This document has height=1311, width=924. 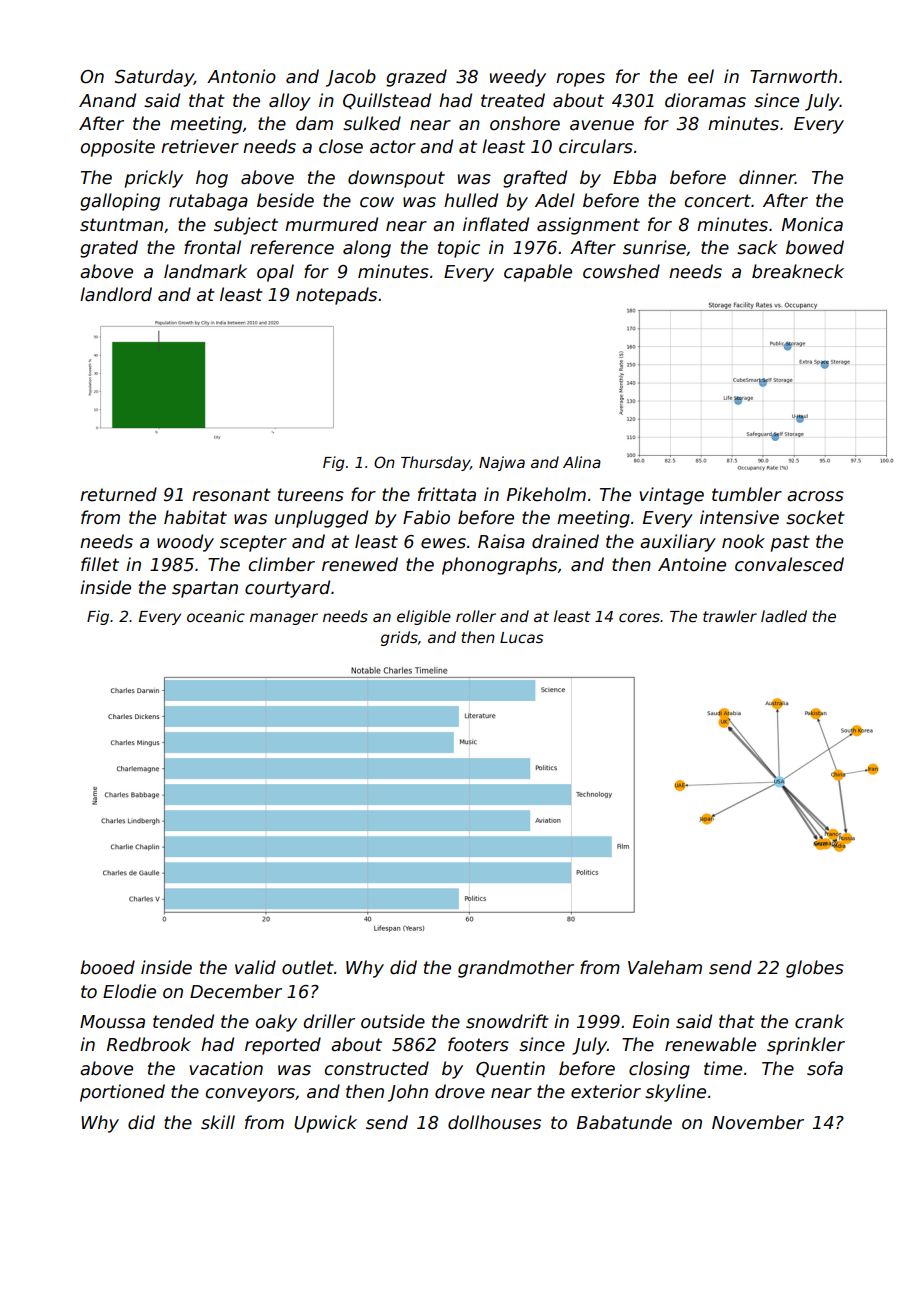 I want to click on Anand, so click(x=107, y=100).
